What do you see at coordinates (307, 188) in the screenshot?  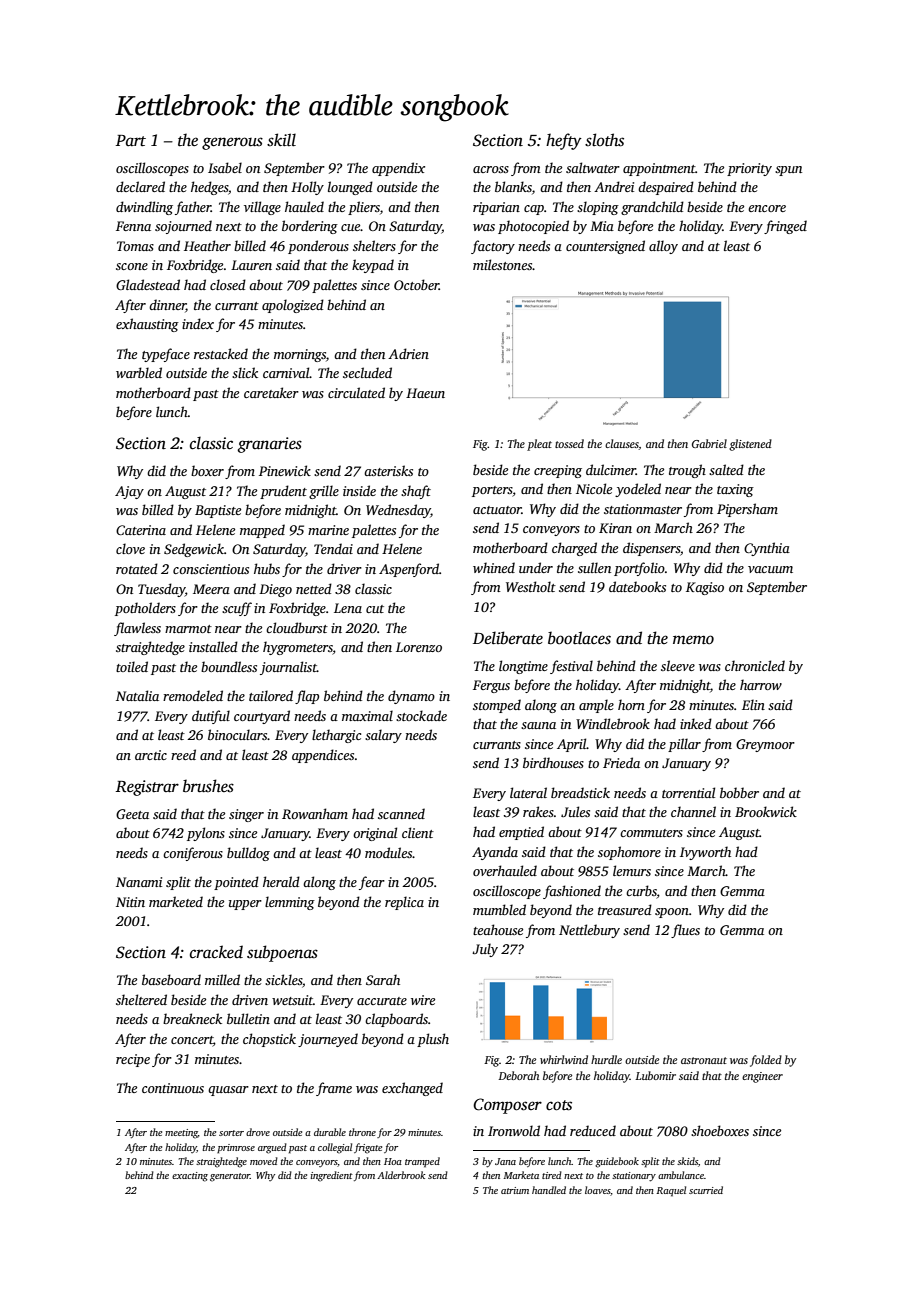 I see `Holly` at bounding box center [307, 188].
